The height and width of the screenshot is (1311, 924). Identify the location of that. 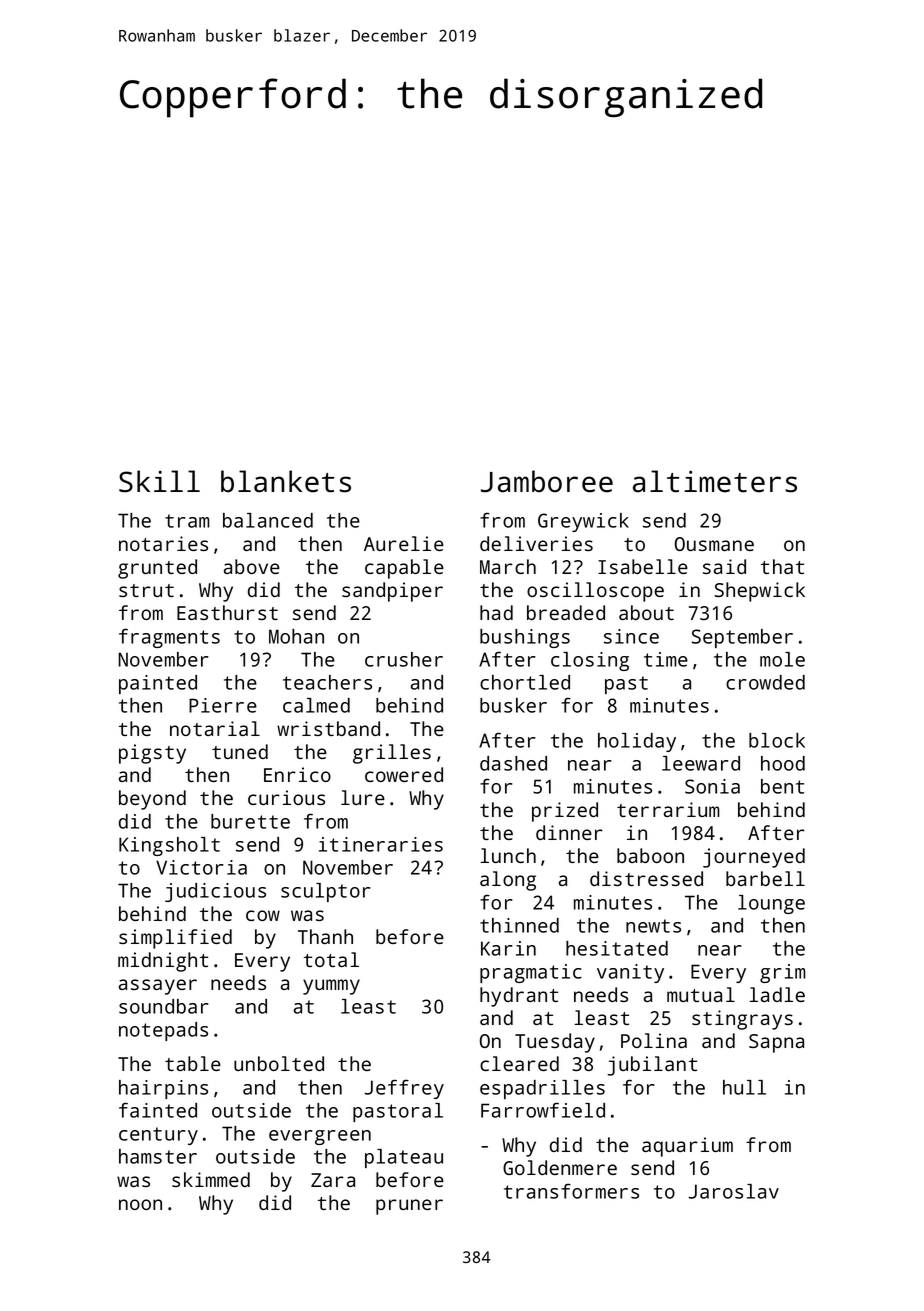
(782, 566).
